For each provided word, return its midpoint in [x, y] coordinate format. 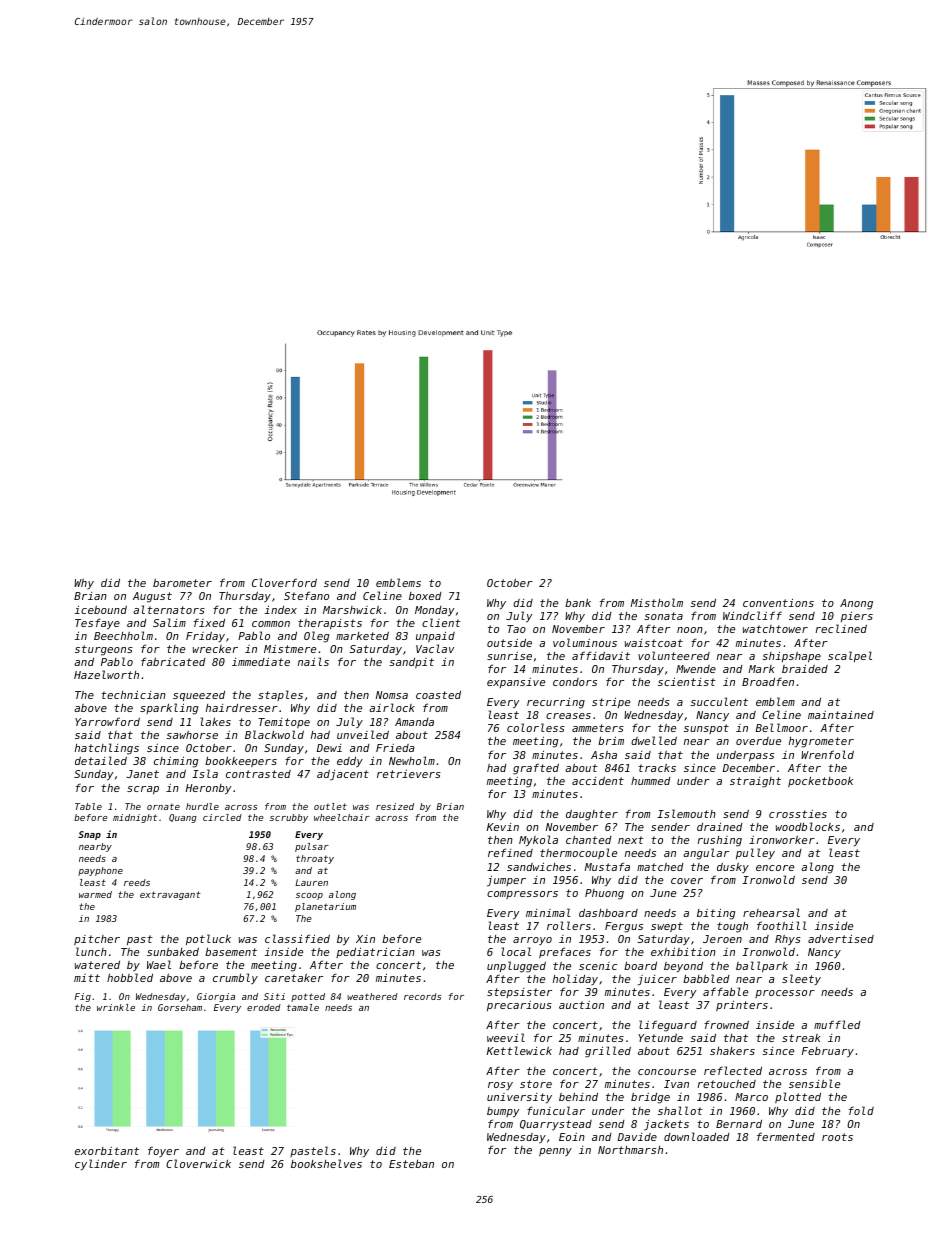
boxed [425, 596]
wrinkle [116, 1007]
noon [690, 630]
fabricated [173, 661]
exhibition [683, 951]
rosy [500, 1086]
